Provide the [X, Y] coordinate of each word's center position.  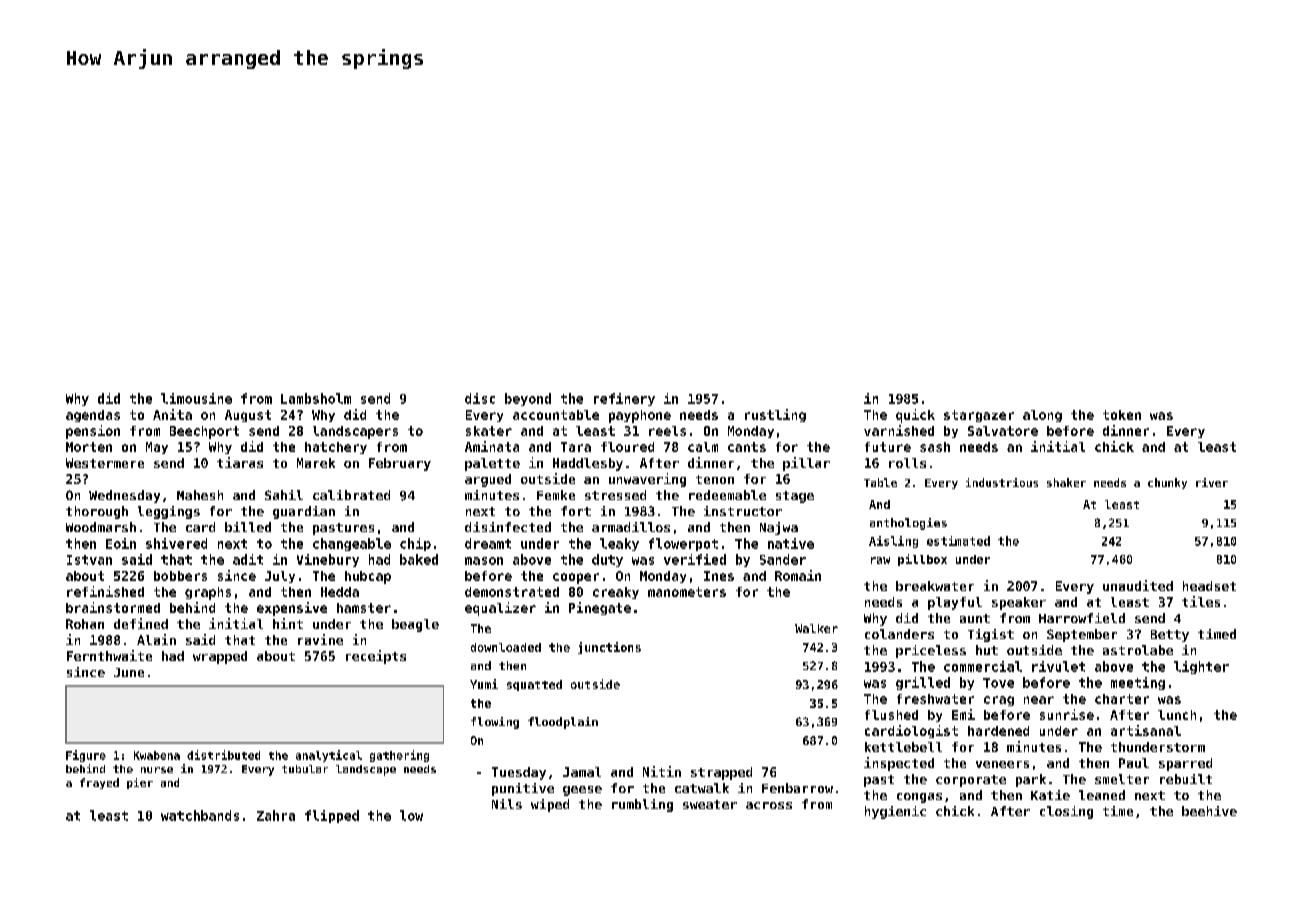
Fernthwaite [109, 655]
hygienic [895, 812]
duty [607, 560]
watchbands [200, 815]
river [1212, 482]
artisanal [1146, 730]
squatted [534, 685]
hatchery [336, 448]
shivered [176, 543]
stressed [615, 495]
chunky [1167, 483]
